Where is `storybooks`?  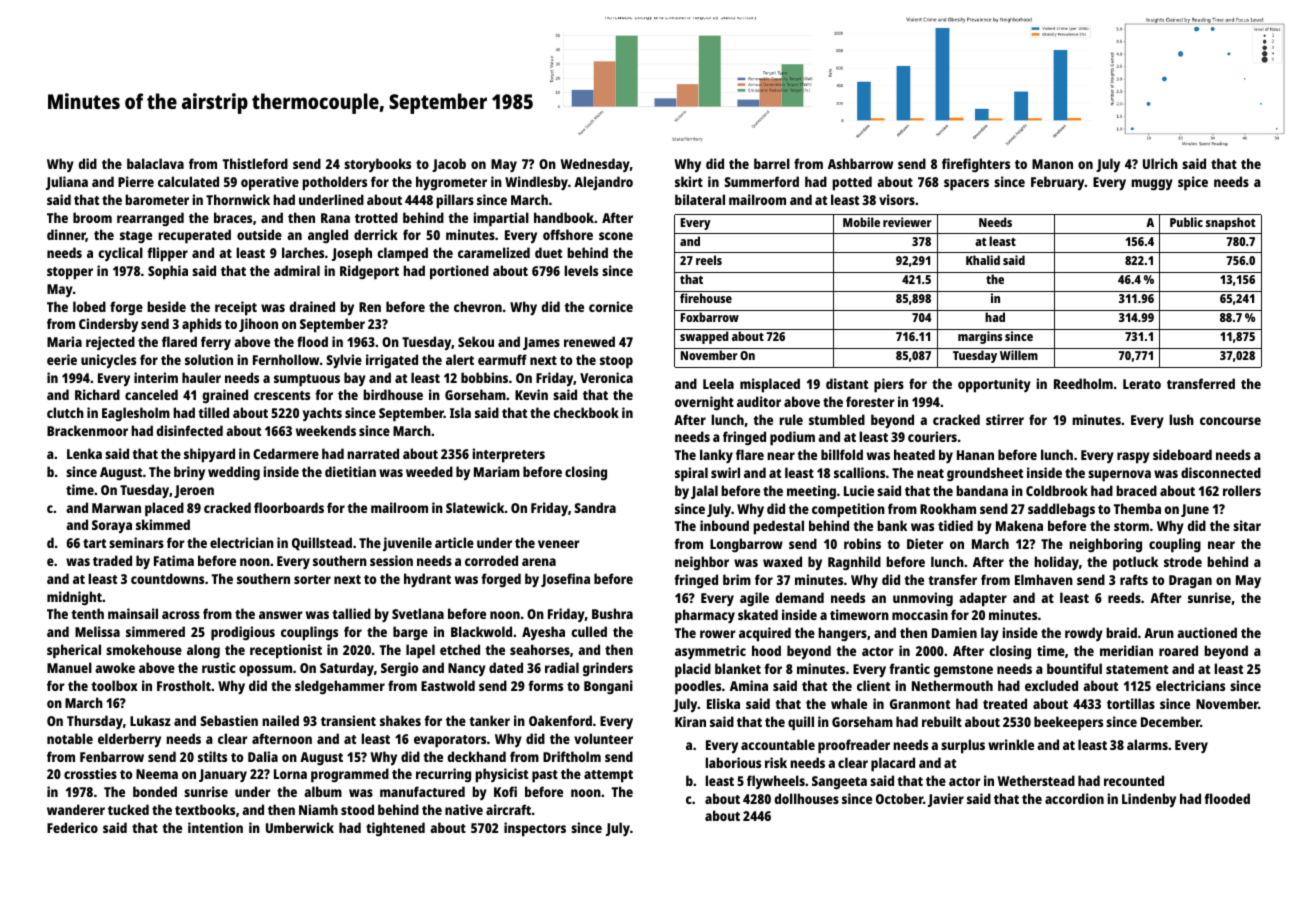 storybooks is located at coordinates (377, 165).
